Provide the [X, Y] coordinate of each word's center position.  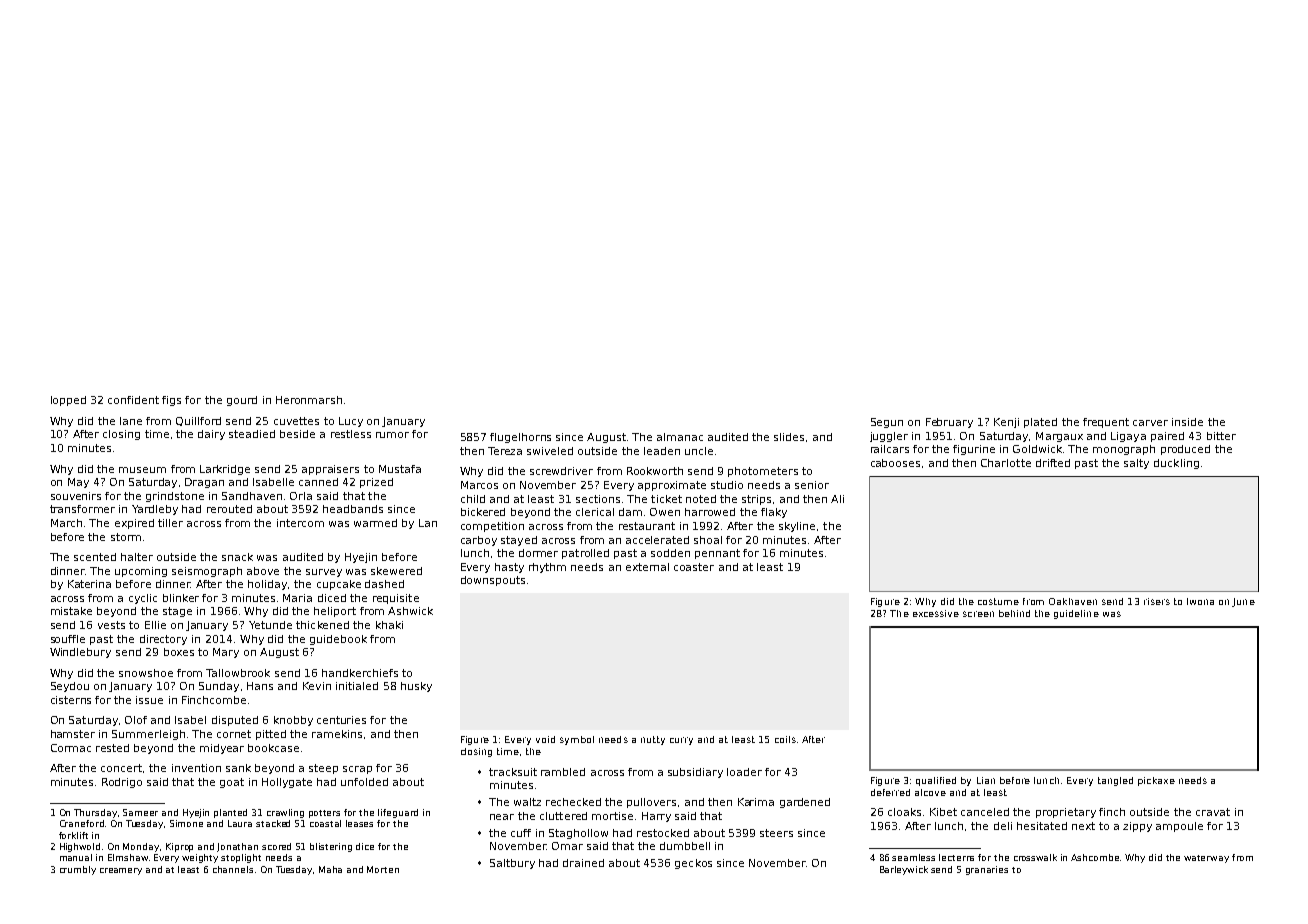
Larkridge [225, 470]
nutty [653, 740]
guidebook [338, 640]
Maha [330, 869]
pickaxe [1156, 781]
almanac [680, 437]
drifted [1053, 463]
